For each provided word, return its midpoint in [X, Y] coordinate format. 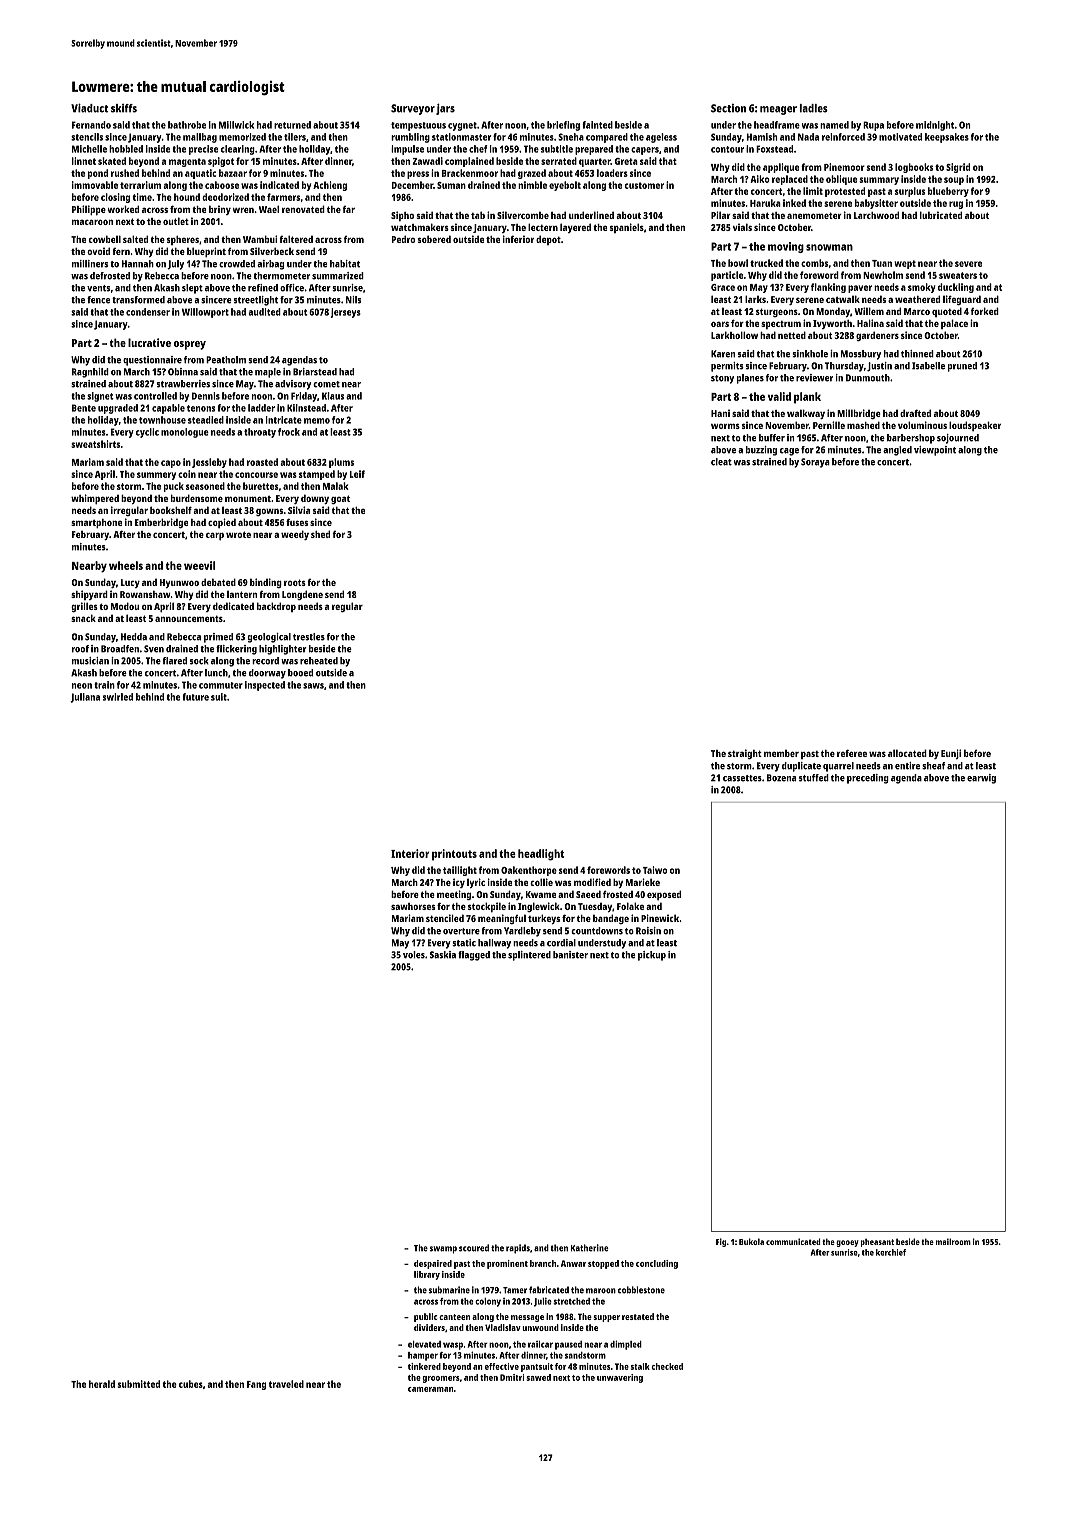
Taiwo [655, 870]
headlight [541, 855]
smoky [922, 288]
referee [852, 753]
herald [102, 1384]
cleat [721, 462]
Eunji [951, 754]
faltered [296, 239]
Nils [353, 300]
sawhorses [413, 906]
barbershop [911, 439]
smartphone [96, 523]
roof [80, 649]
